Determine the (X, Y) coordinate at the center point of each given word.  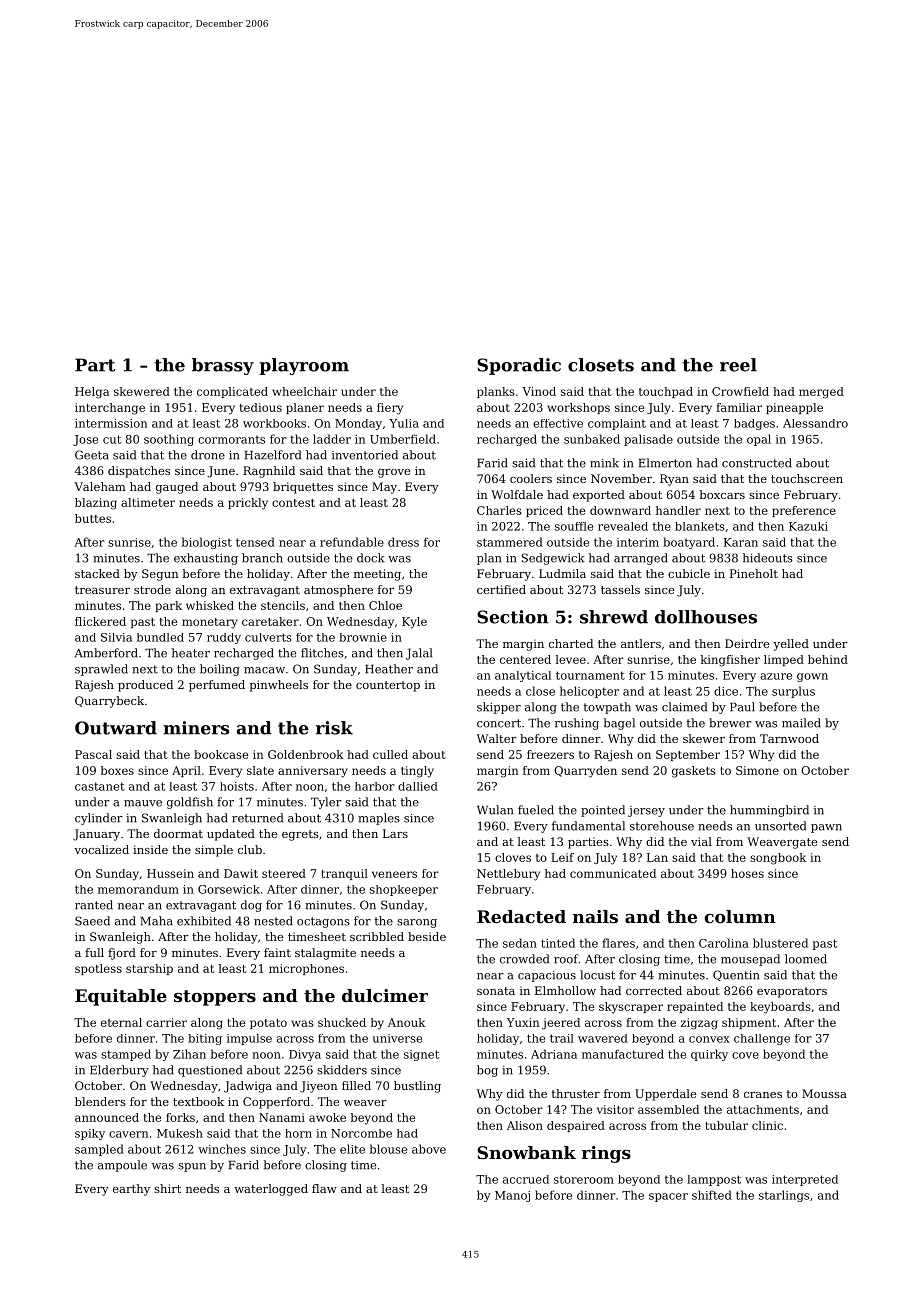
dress (403, 542)
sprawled (101, 670)
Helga (92, 393)
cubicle (689, 573)
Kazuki (808, 526)
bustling (417, 1087)
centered (525, 659)
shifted (712, 1195)
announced (107, 1117)
